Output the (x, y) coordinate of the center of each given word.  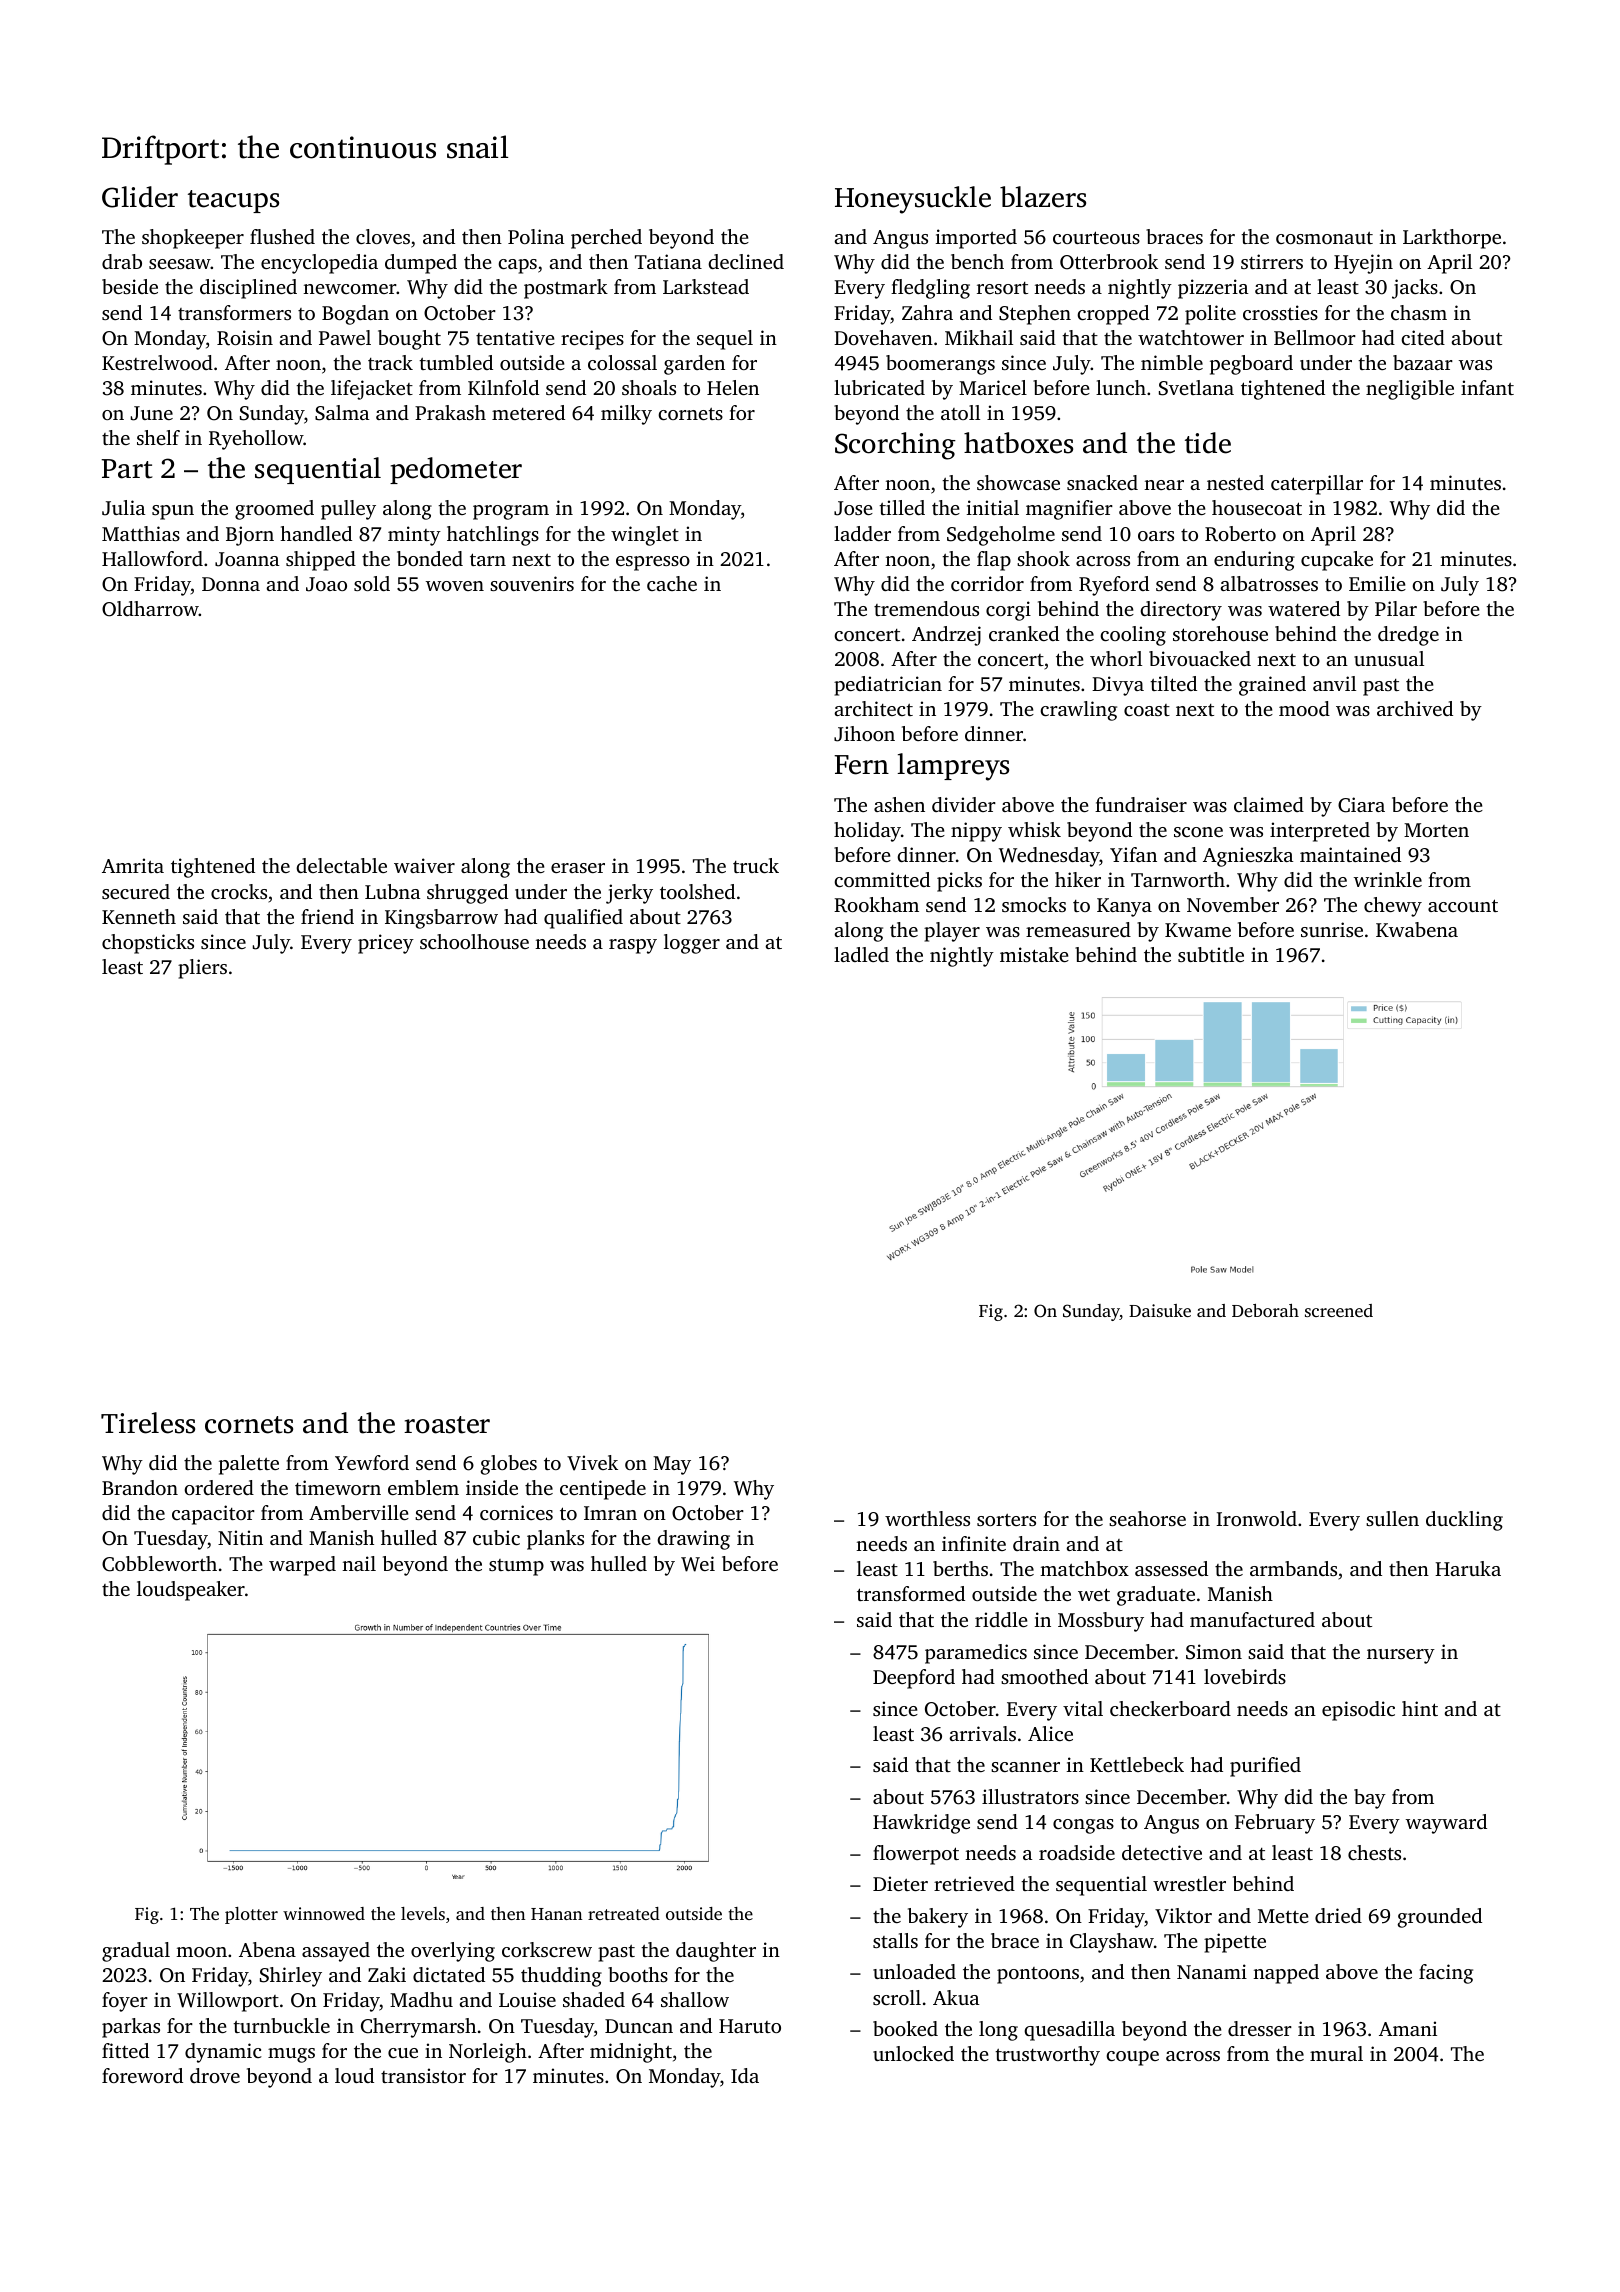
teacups (233, 201)
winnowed (324, 1913)
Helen (733, 387)
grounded (1440, 1918)
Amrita (133, 865)
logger (692, 944)
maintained (1350, 854)
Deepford (914, 1679)
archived (1415, 708)
